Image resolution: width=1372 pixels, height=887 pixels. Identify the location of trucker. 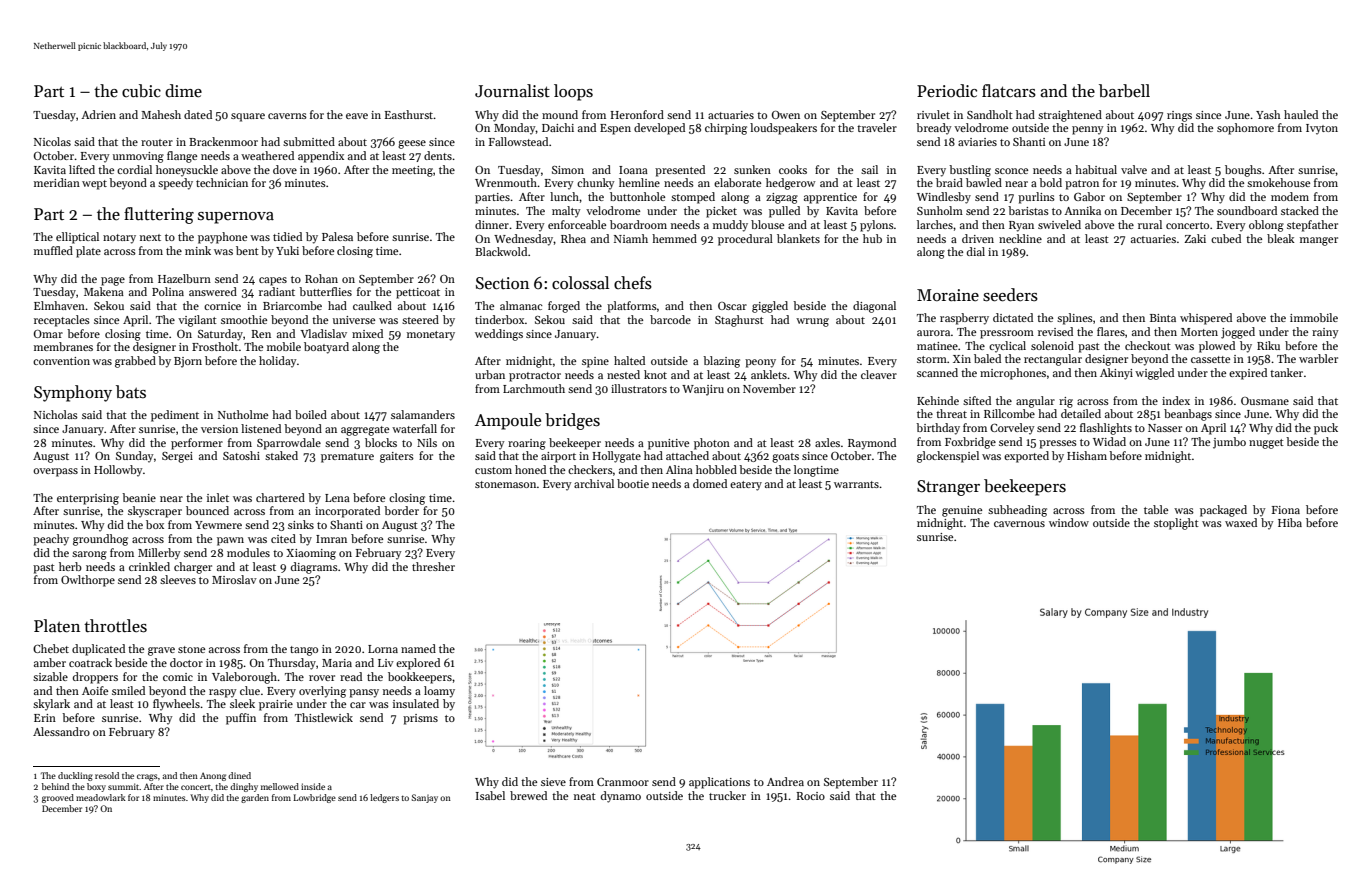
(727, 795).
